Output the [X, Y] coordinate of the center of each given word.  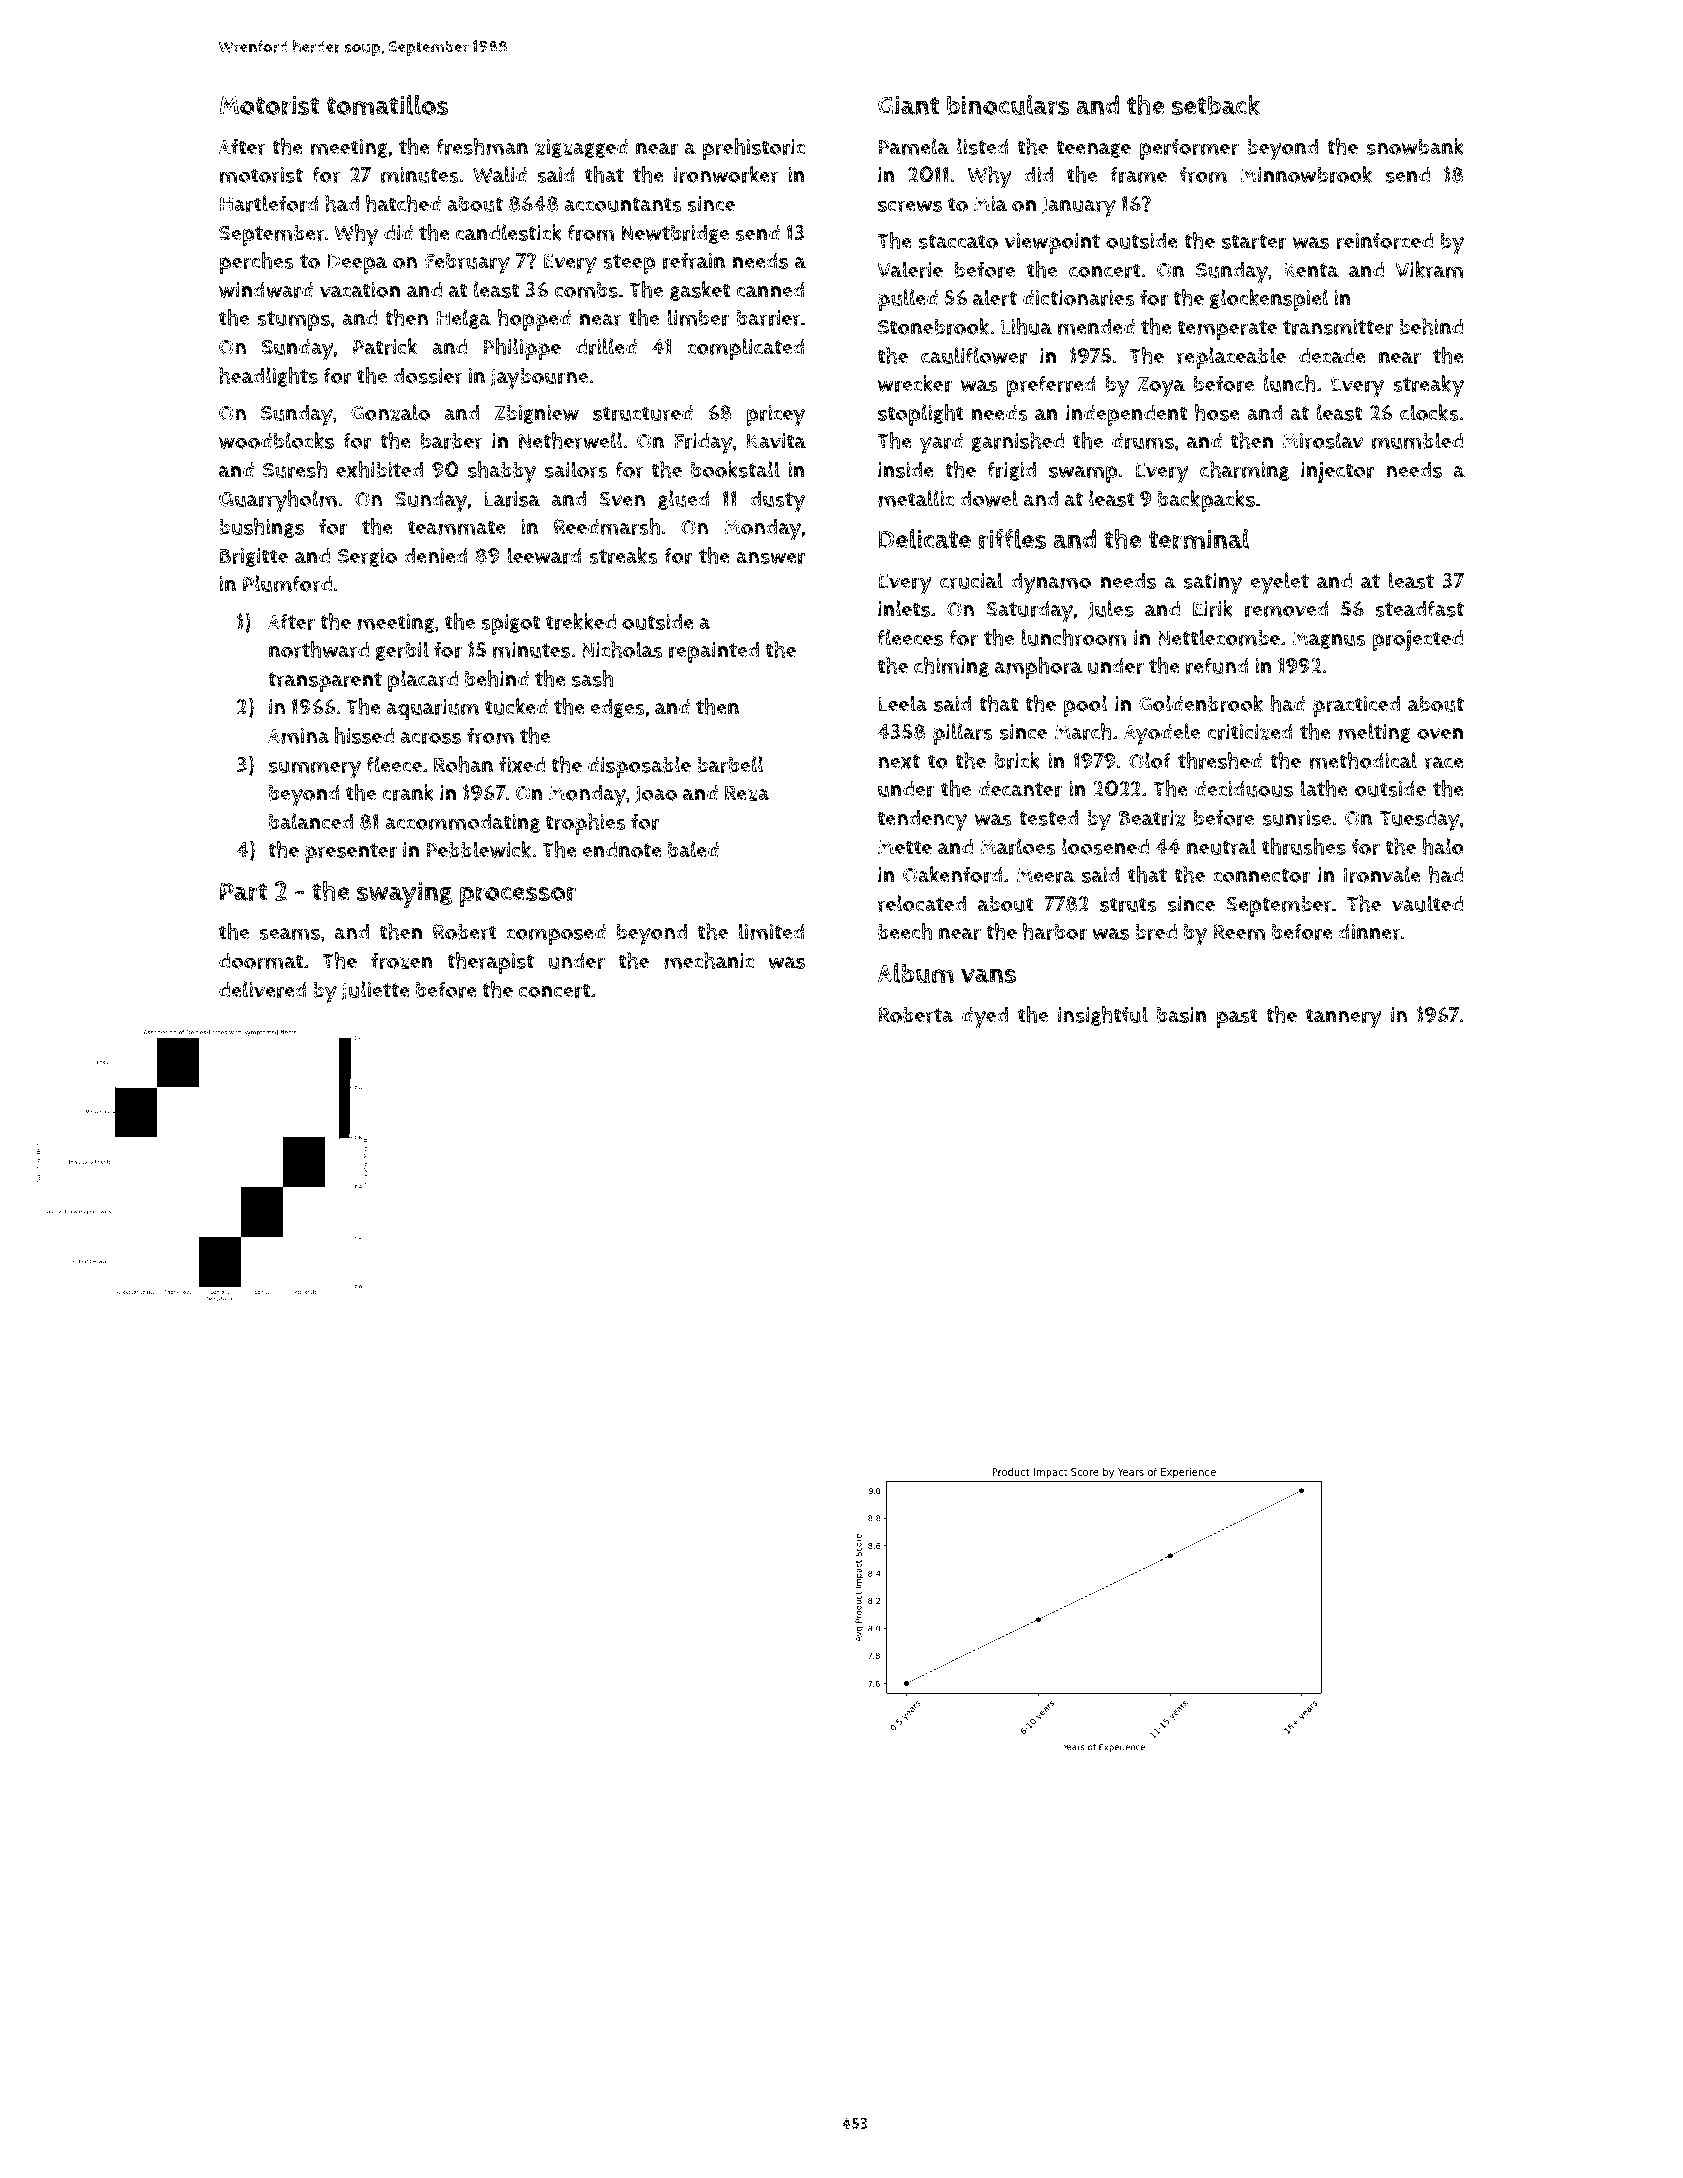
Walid [500, 174]
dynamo [1051, 584]
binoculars [1008, 105]
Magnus [1329, 639]
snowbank [1415, 146]
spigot [510, 624]
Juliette [376, 991]
